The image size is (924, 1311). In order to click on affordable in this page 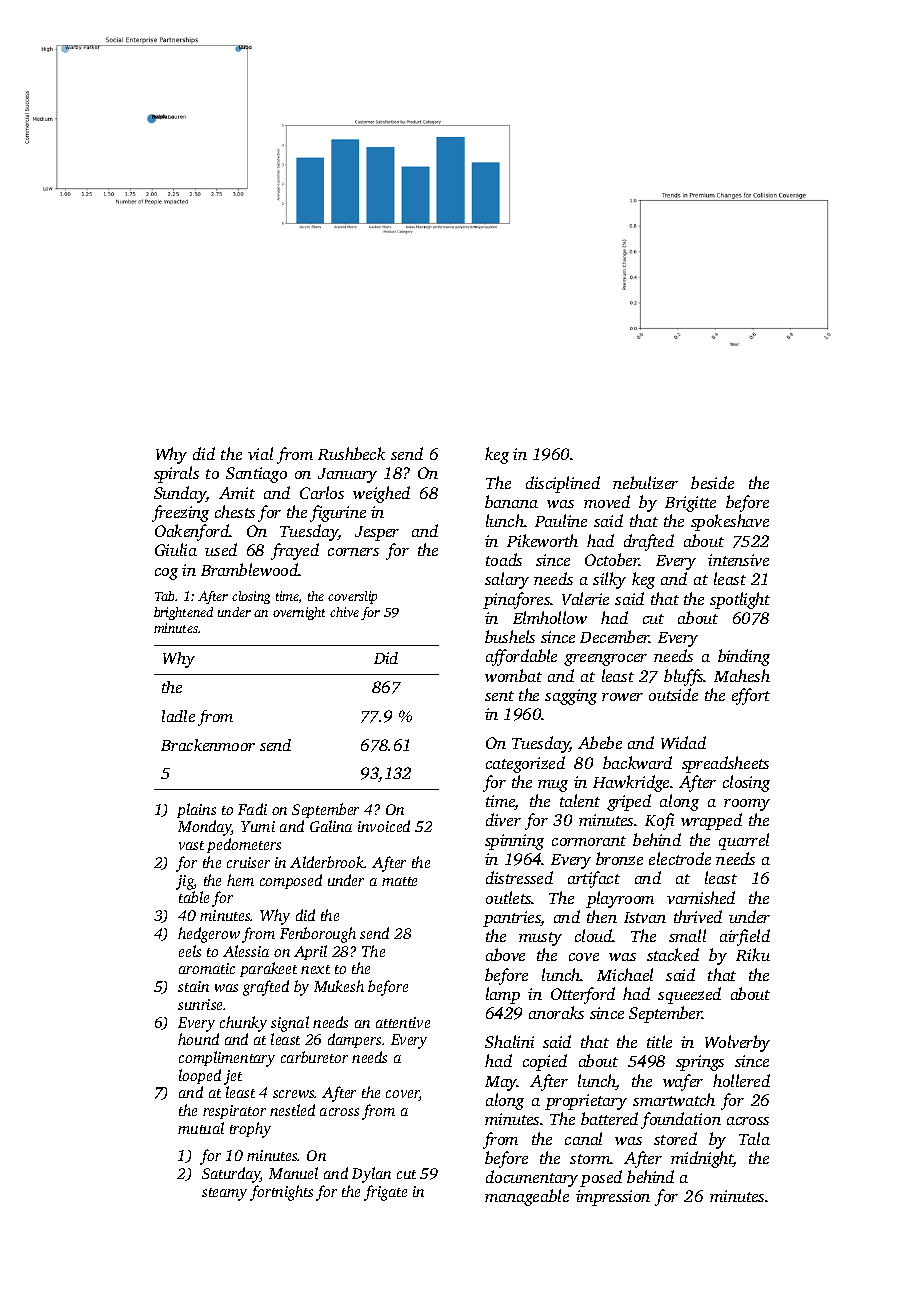, I will do `click(521, 657)`.
